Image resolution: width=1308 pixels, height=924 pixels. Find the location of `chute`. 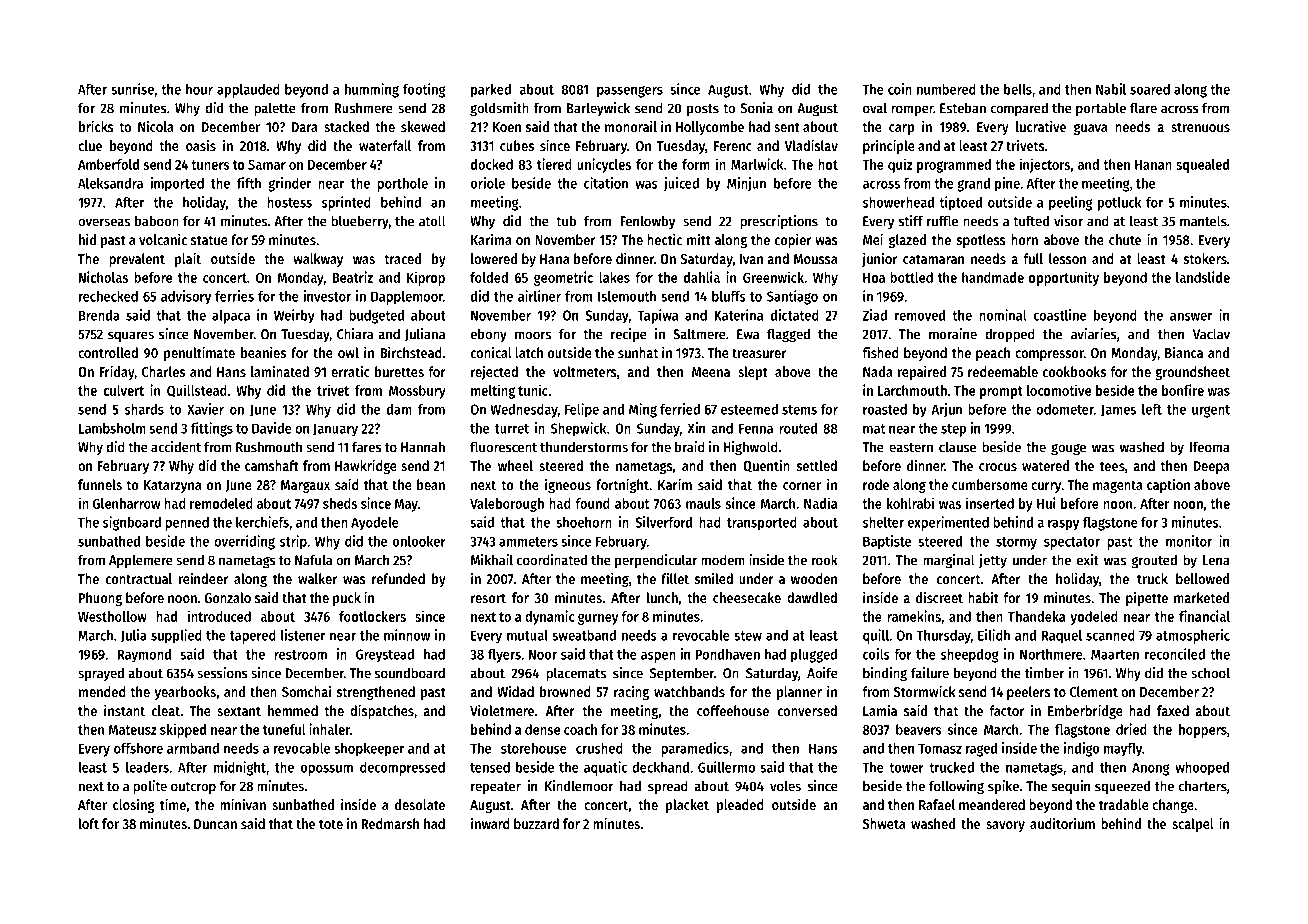

chute is located at coordinates (1125, 239).
